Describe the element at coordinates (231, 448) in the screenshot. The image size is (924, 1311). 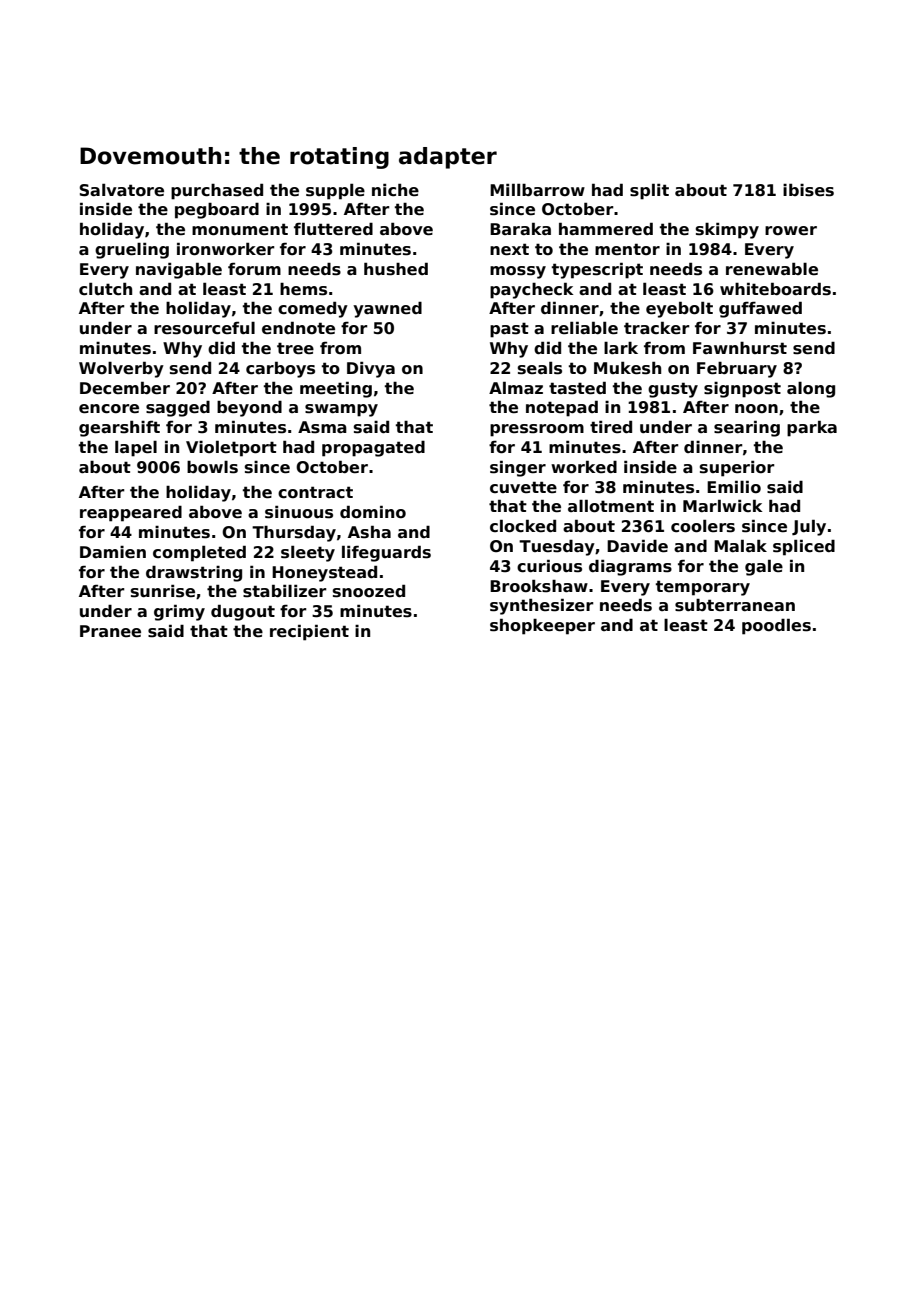
I see `Violetport` at that location.
